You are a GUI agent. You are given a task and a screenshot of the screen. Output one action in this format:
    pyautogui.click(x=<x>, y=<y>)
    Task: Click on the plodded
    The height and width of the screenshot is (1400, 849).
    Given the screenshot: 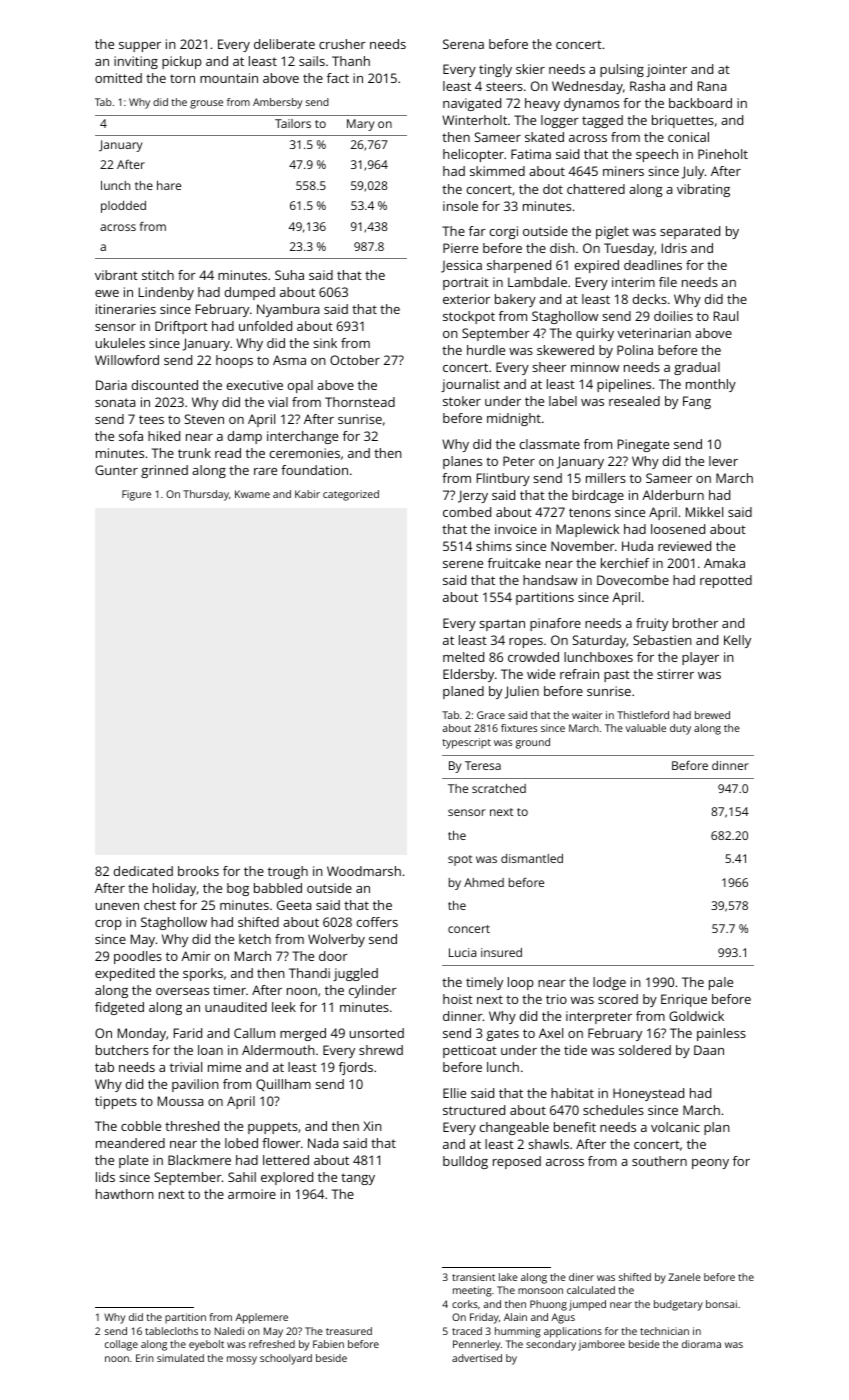 What is the action you would take?
    pyautogui.click(x=123, y=207)
